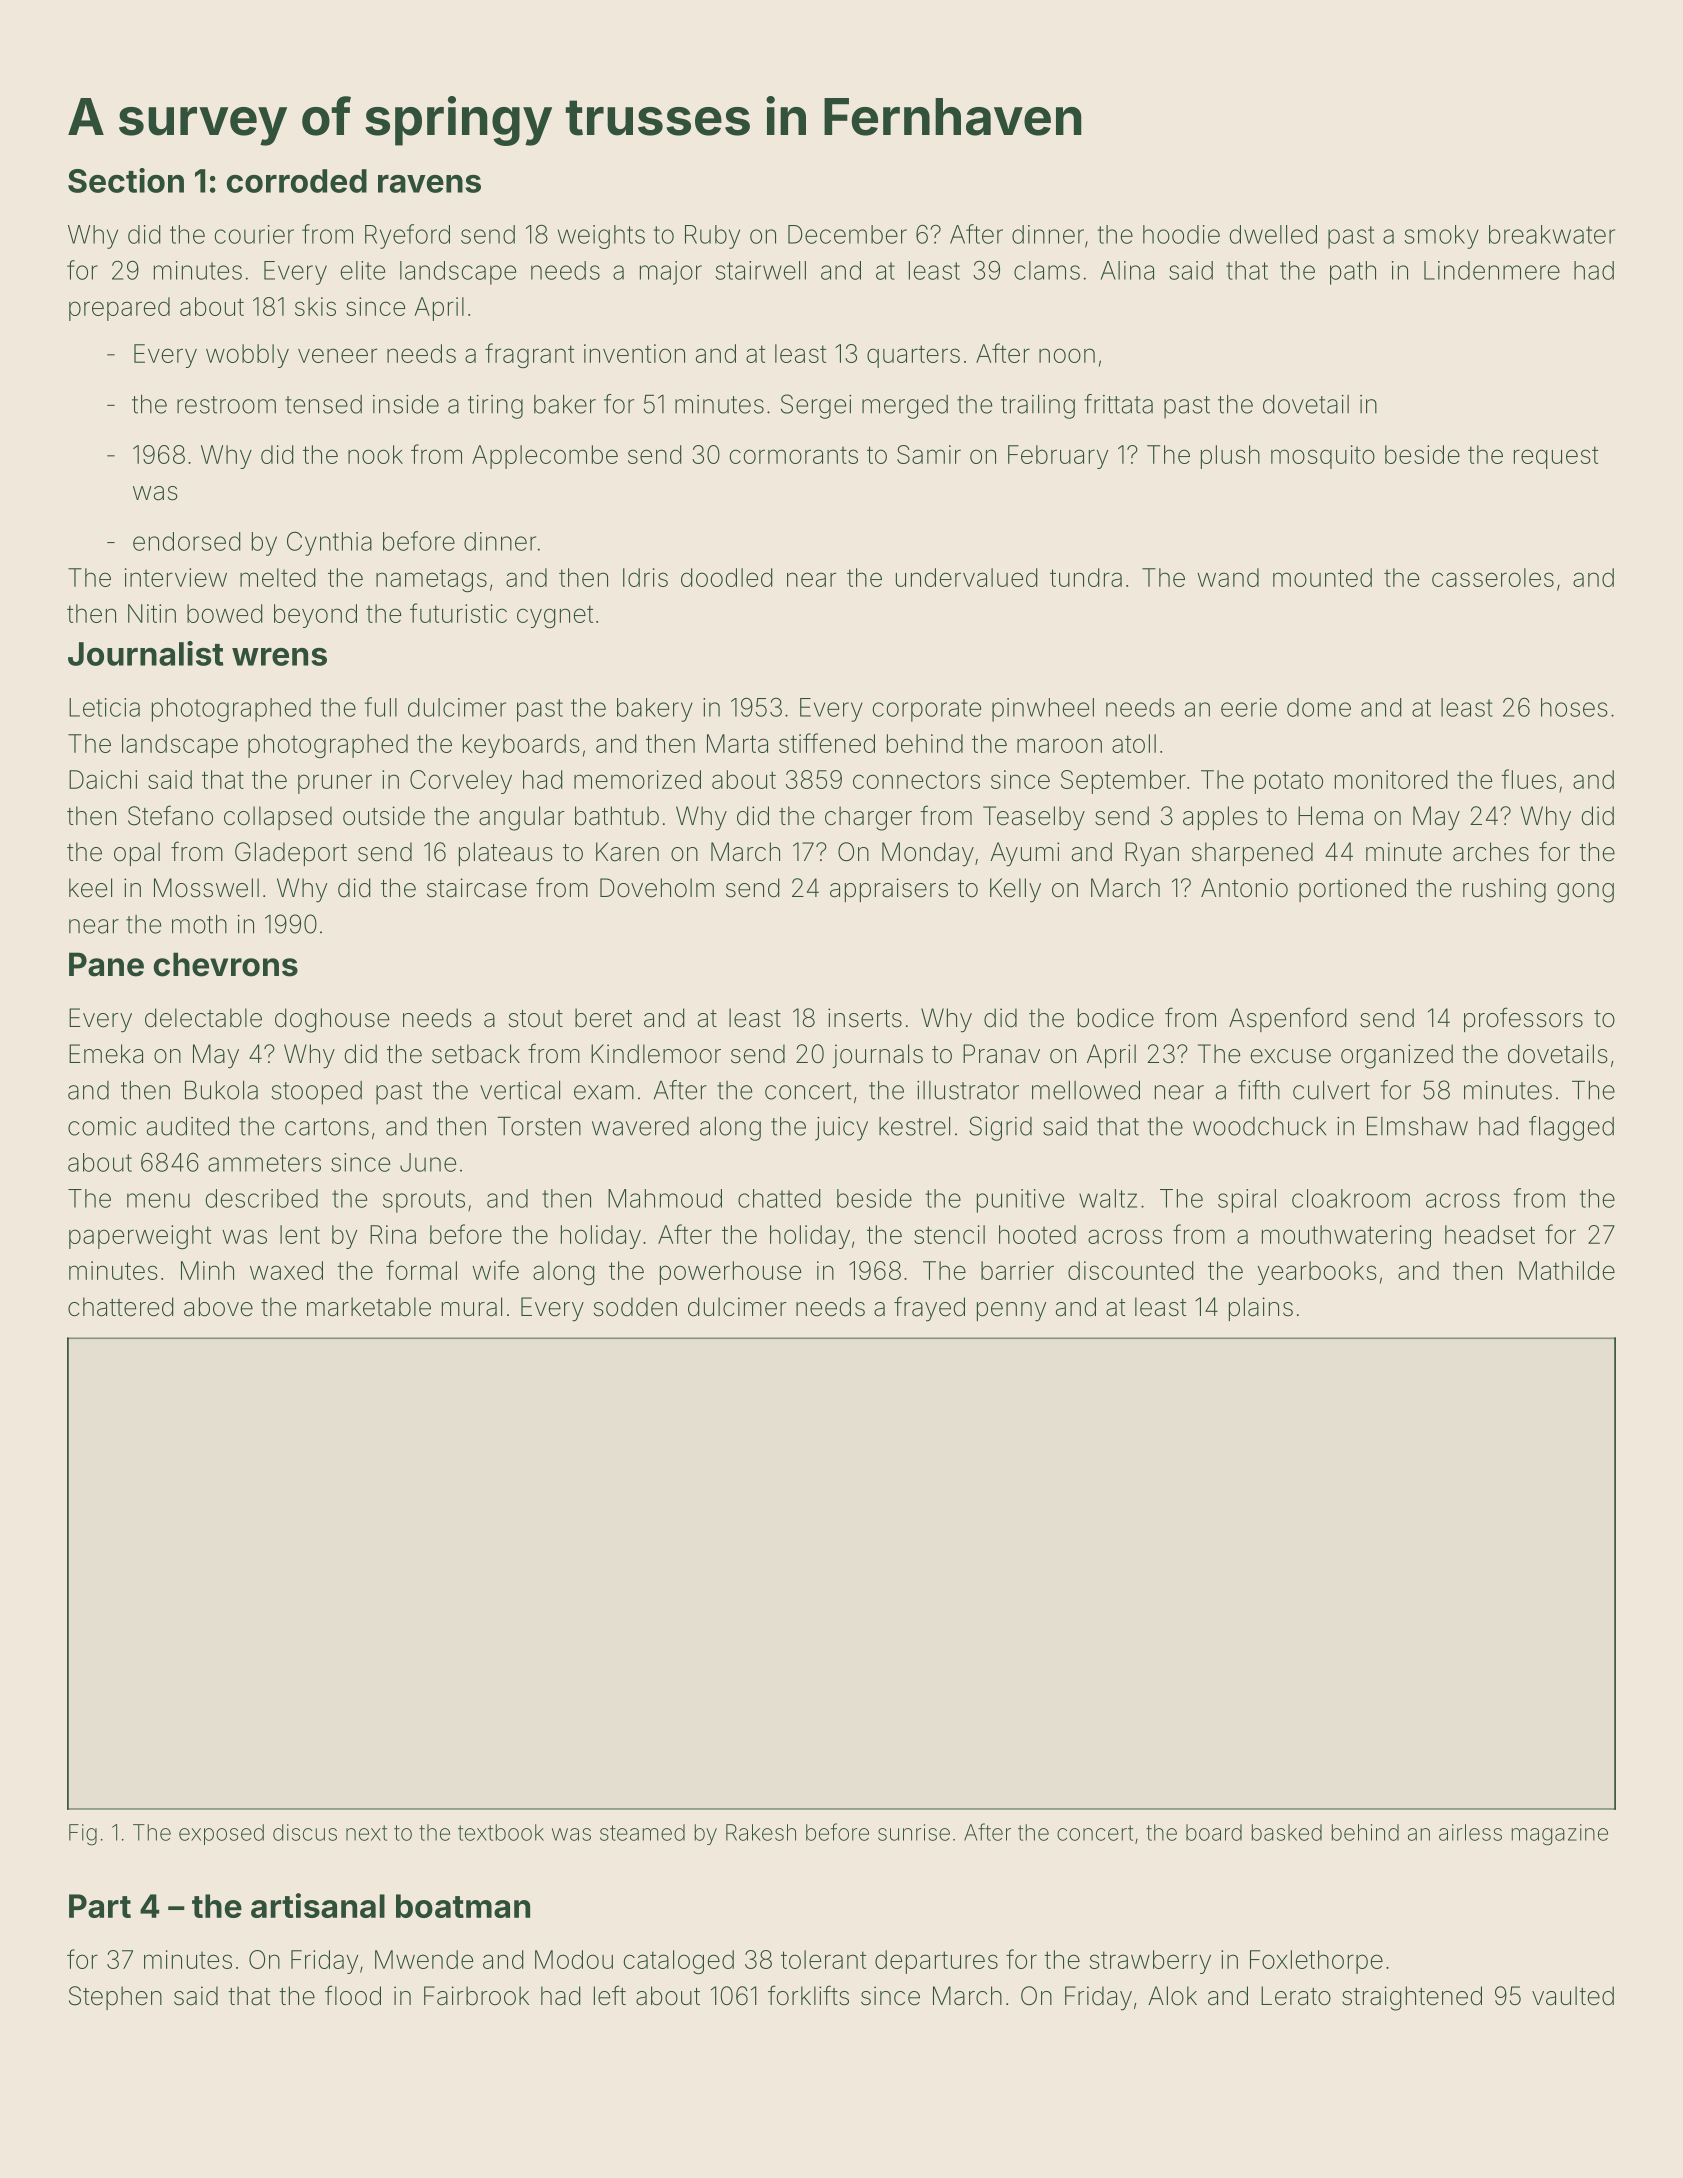  Describe the element at coordinates (472, 1307) in the page. I see `mural` at that location.
